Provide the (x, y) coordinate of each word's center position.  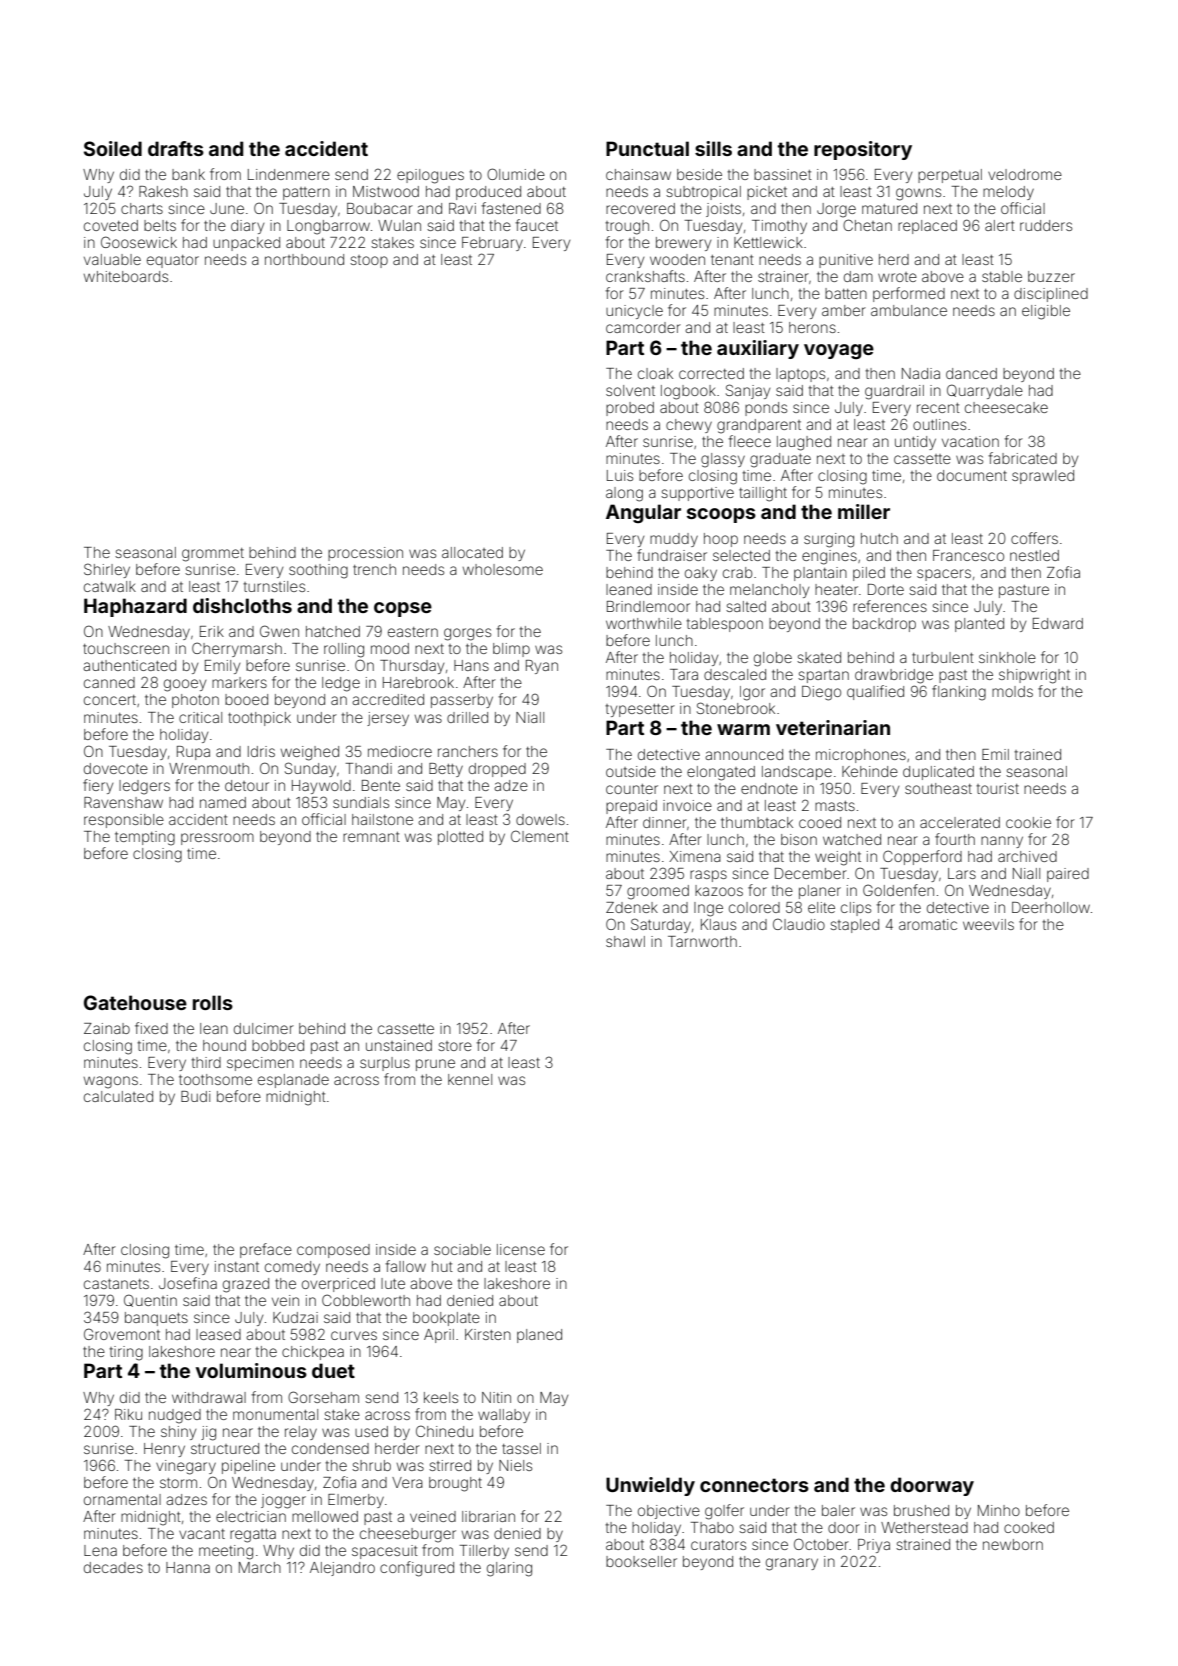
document (972, 475)
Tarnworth (702, 941)
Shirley (107, 570)
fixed (151, 1028)
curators (718, 1545)
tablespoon (725, 625)
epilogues (430, 176)
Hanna (188, 1567)
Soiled (113, 148)
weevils (988, 924)
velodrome (1025, 174)
